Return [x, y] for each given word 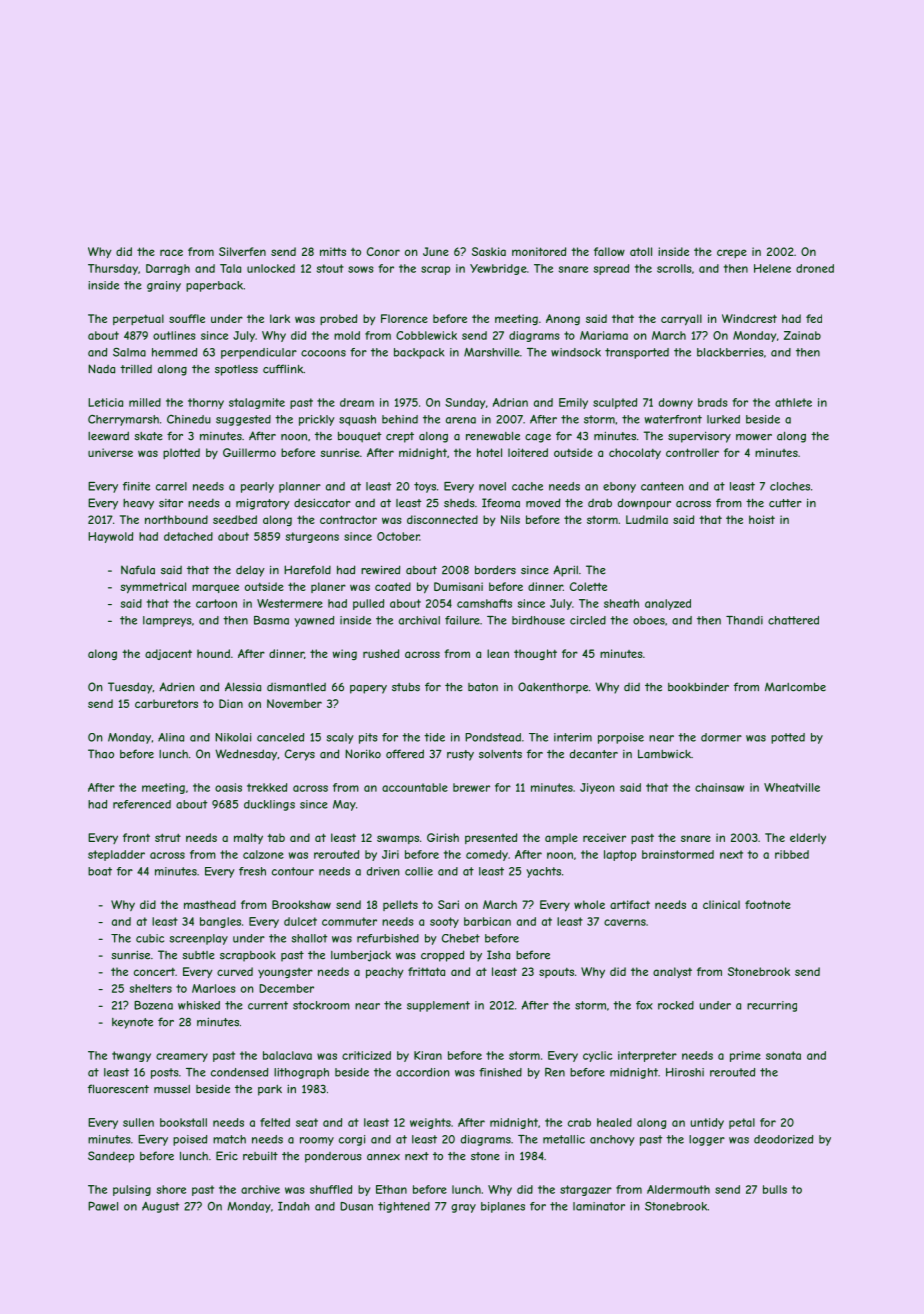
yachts [543, 872]
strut [168, 837]
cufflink [283, 369]
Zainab [802, 335]
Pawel [103, 1206]
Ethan [391, 1189]
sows [361, 269]
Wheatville [792, 787]
